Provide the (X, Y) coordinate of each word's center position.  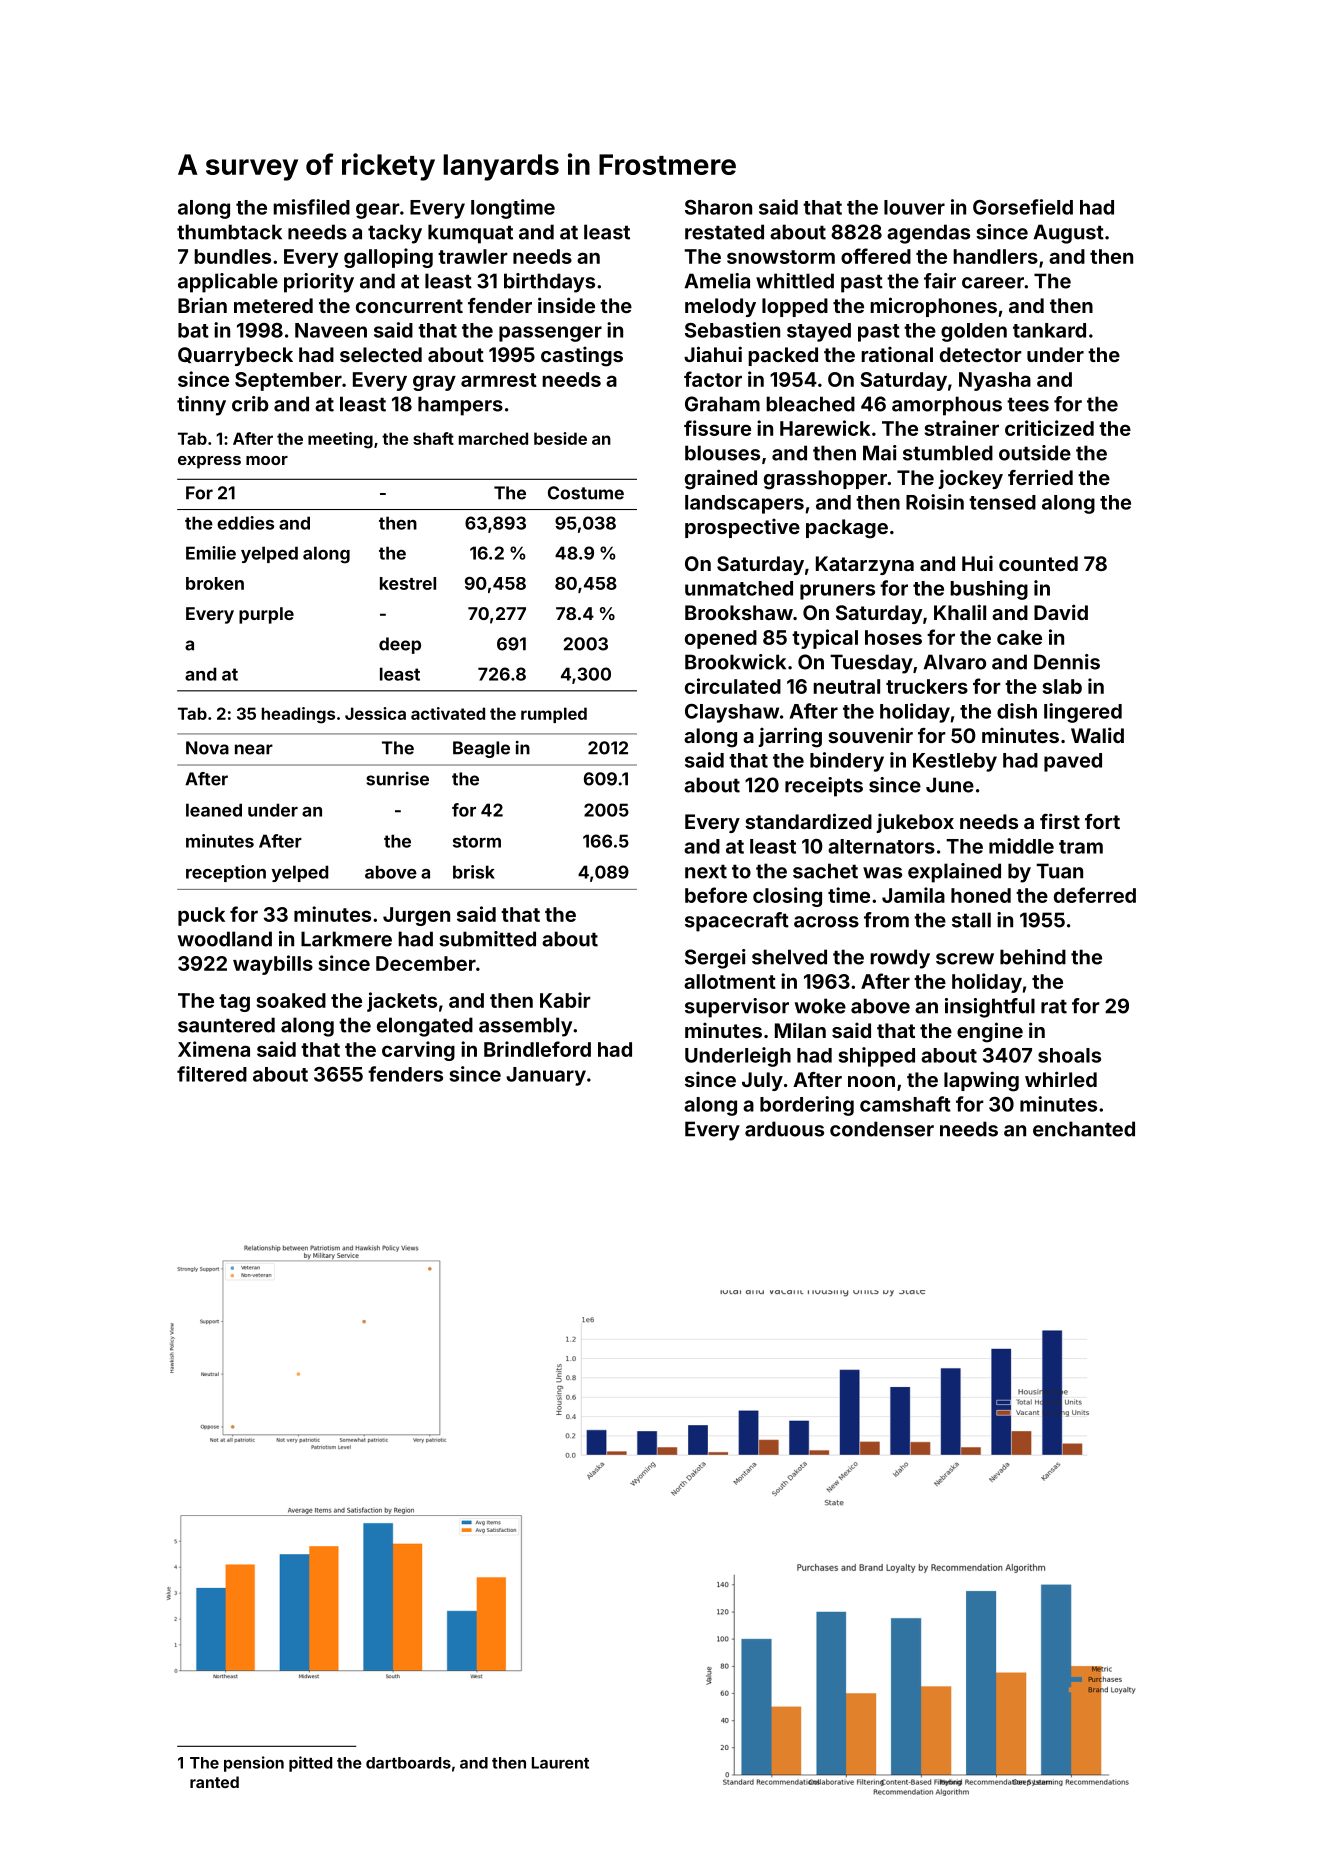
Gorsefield (1023, 207)
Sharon (718, 207)
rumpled (554, 715)
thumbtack (229, 232)
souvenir (870, 735)
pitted (310, 1764)
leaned (214, 810)
